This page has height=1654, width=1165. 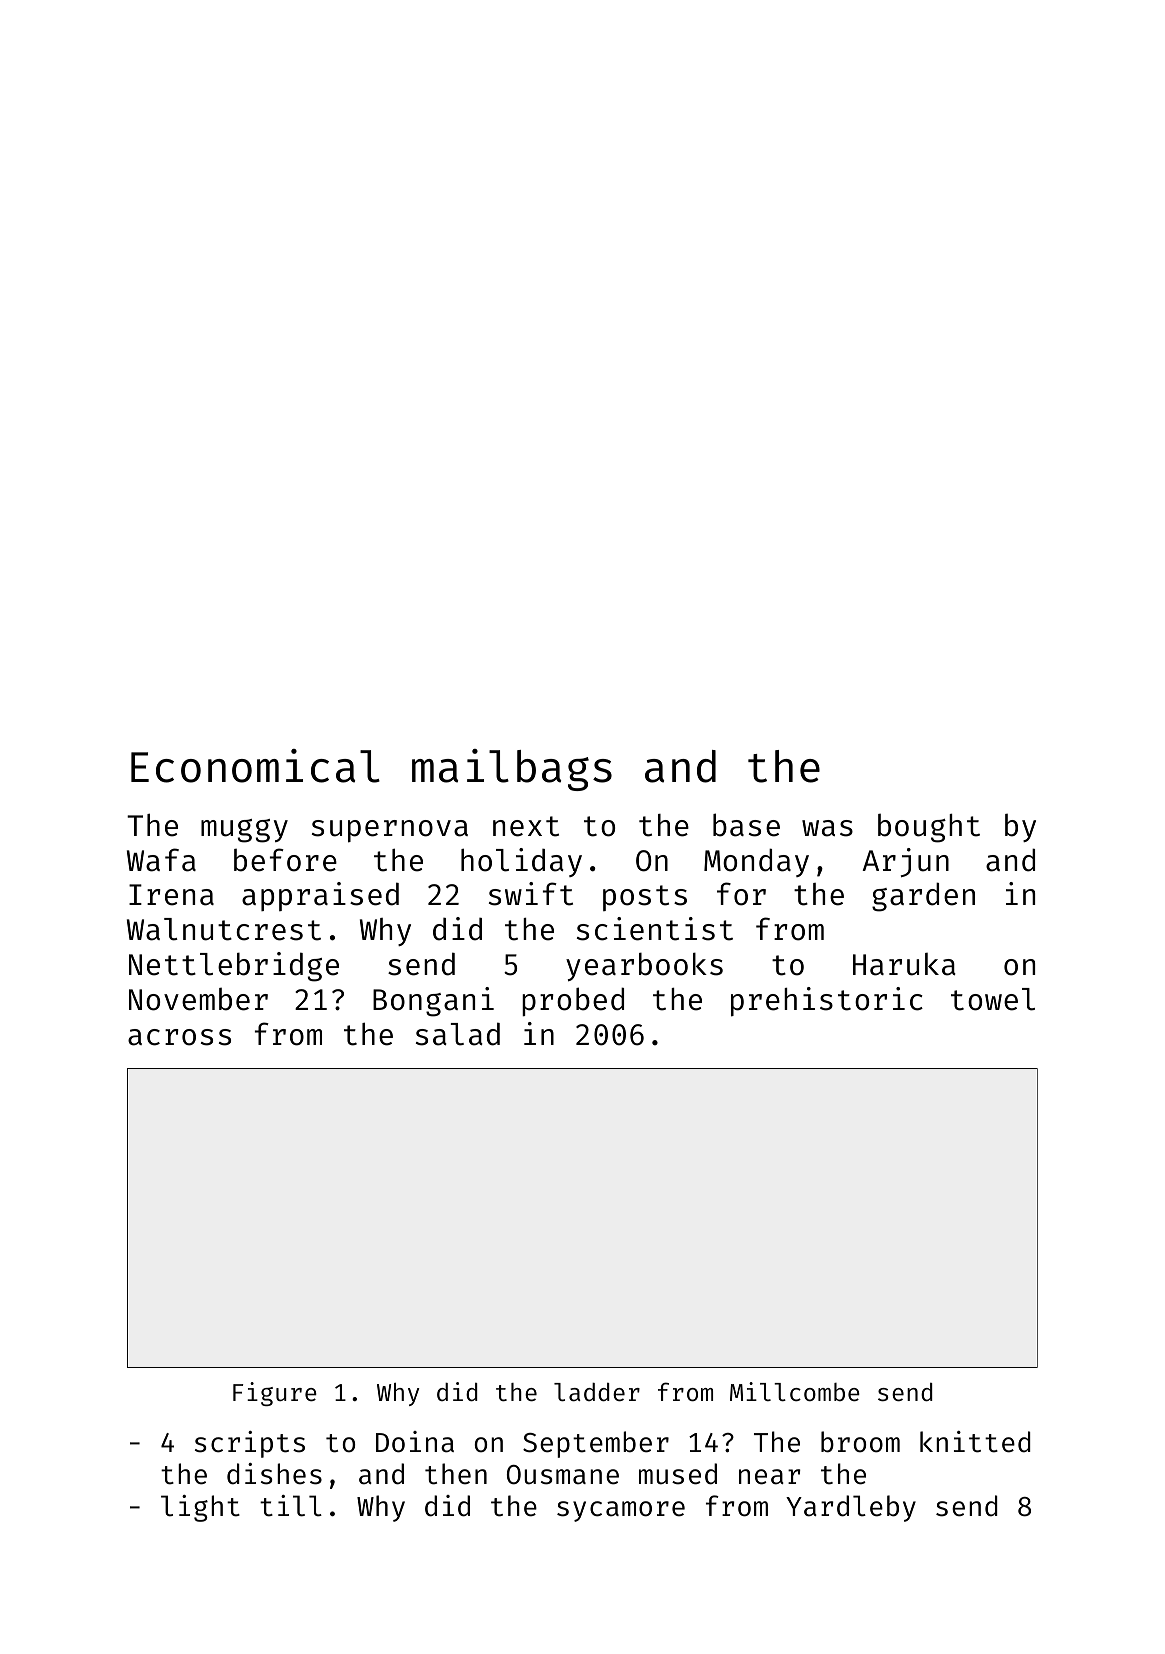 I want to click on across, so click(x=179, y=1037).
